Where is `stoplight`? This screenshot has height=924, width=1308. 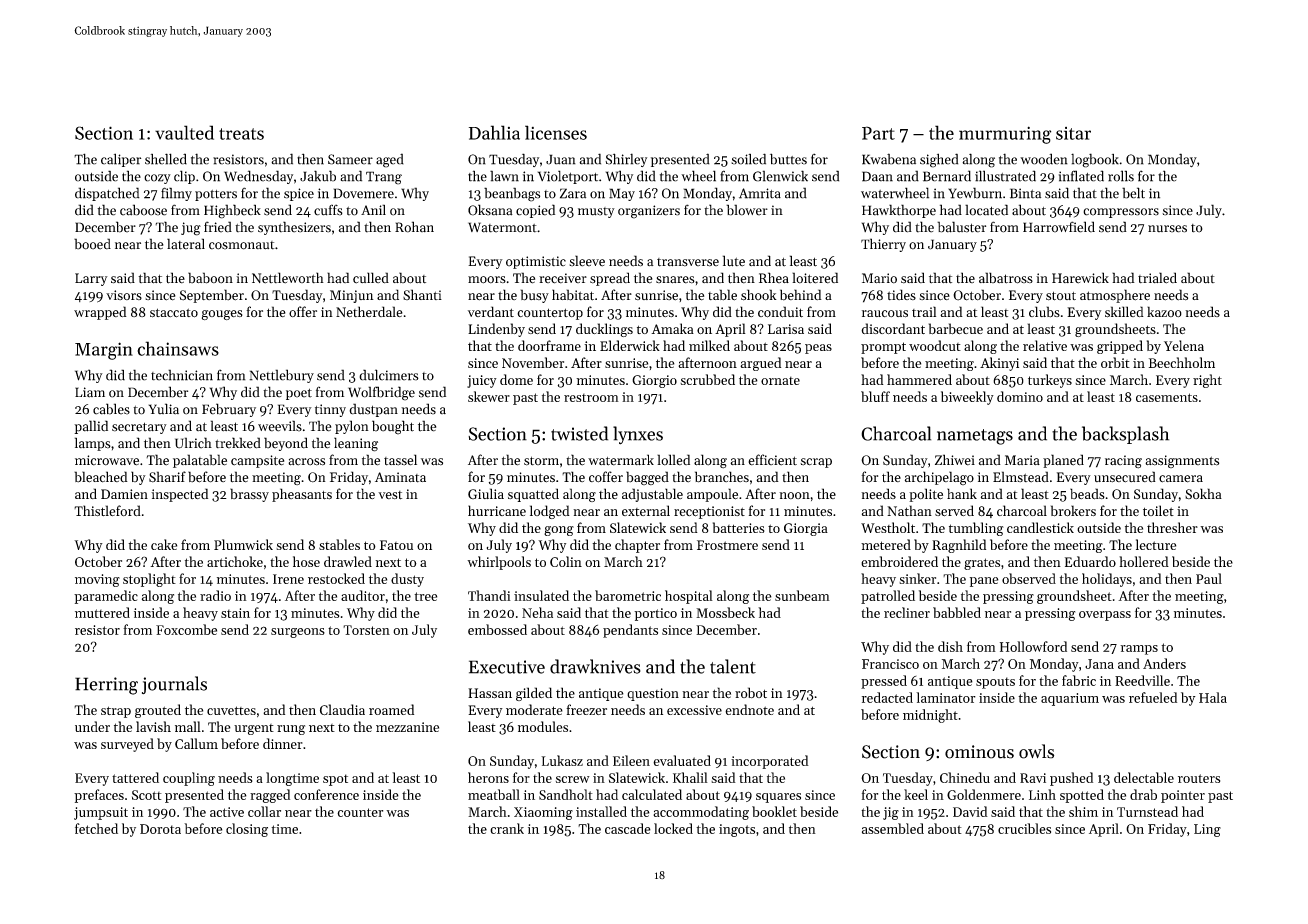 stoplight is located at coordinates (149, 580).
